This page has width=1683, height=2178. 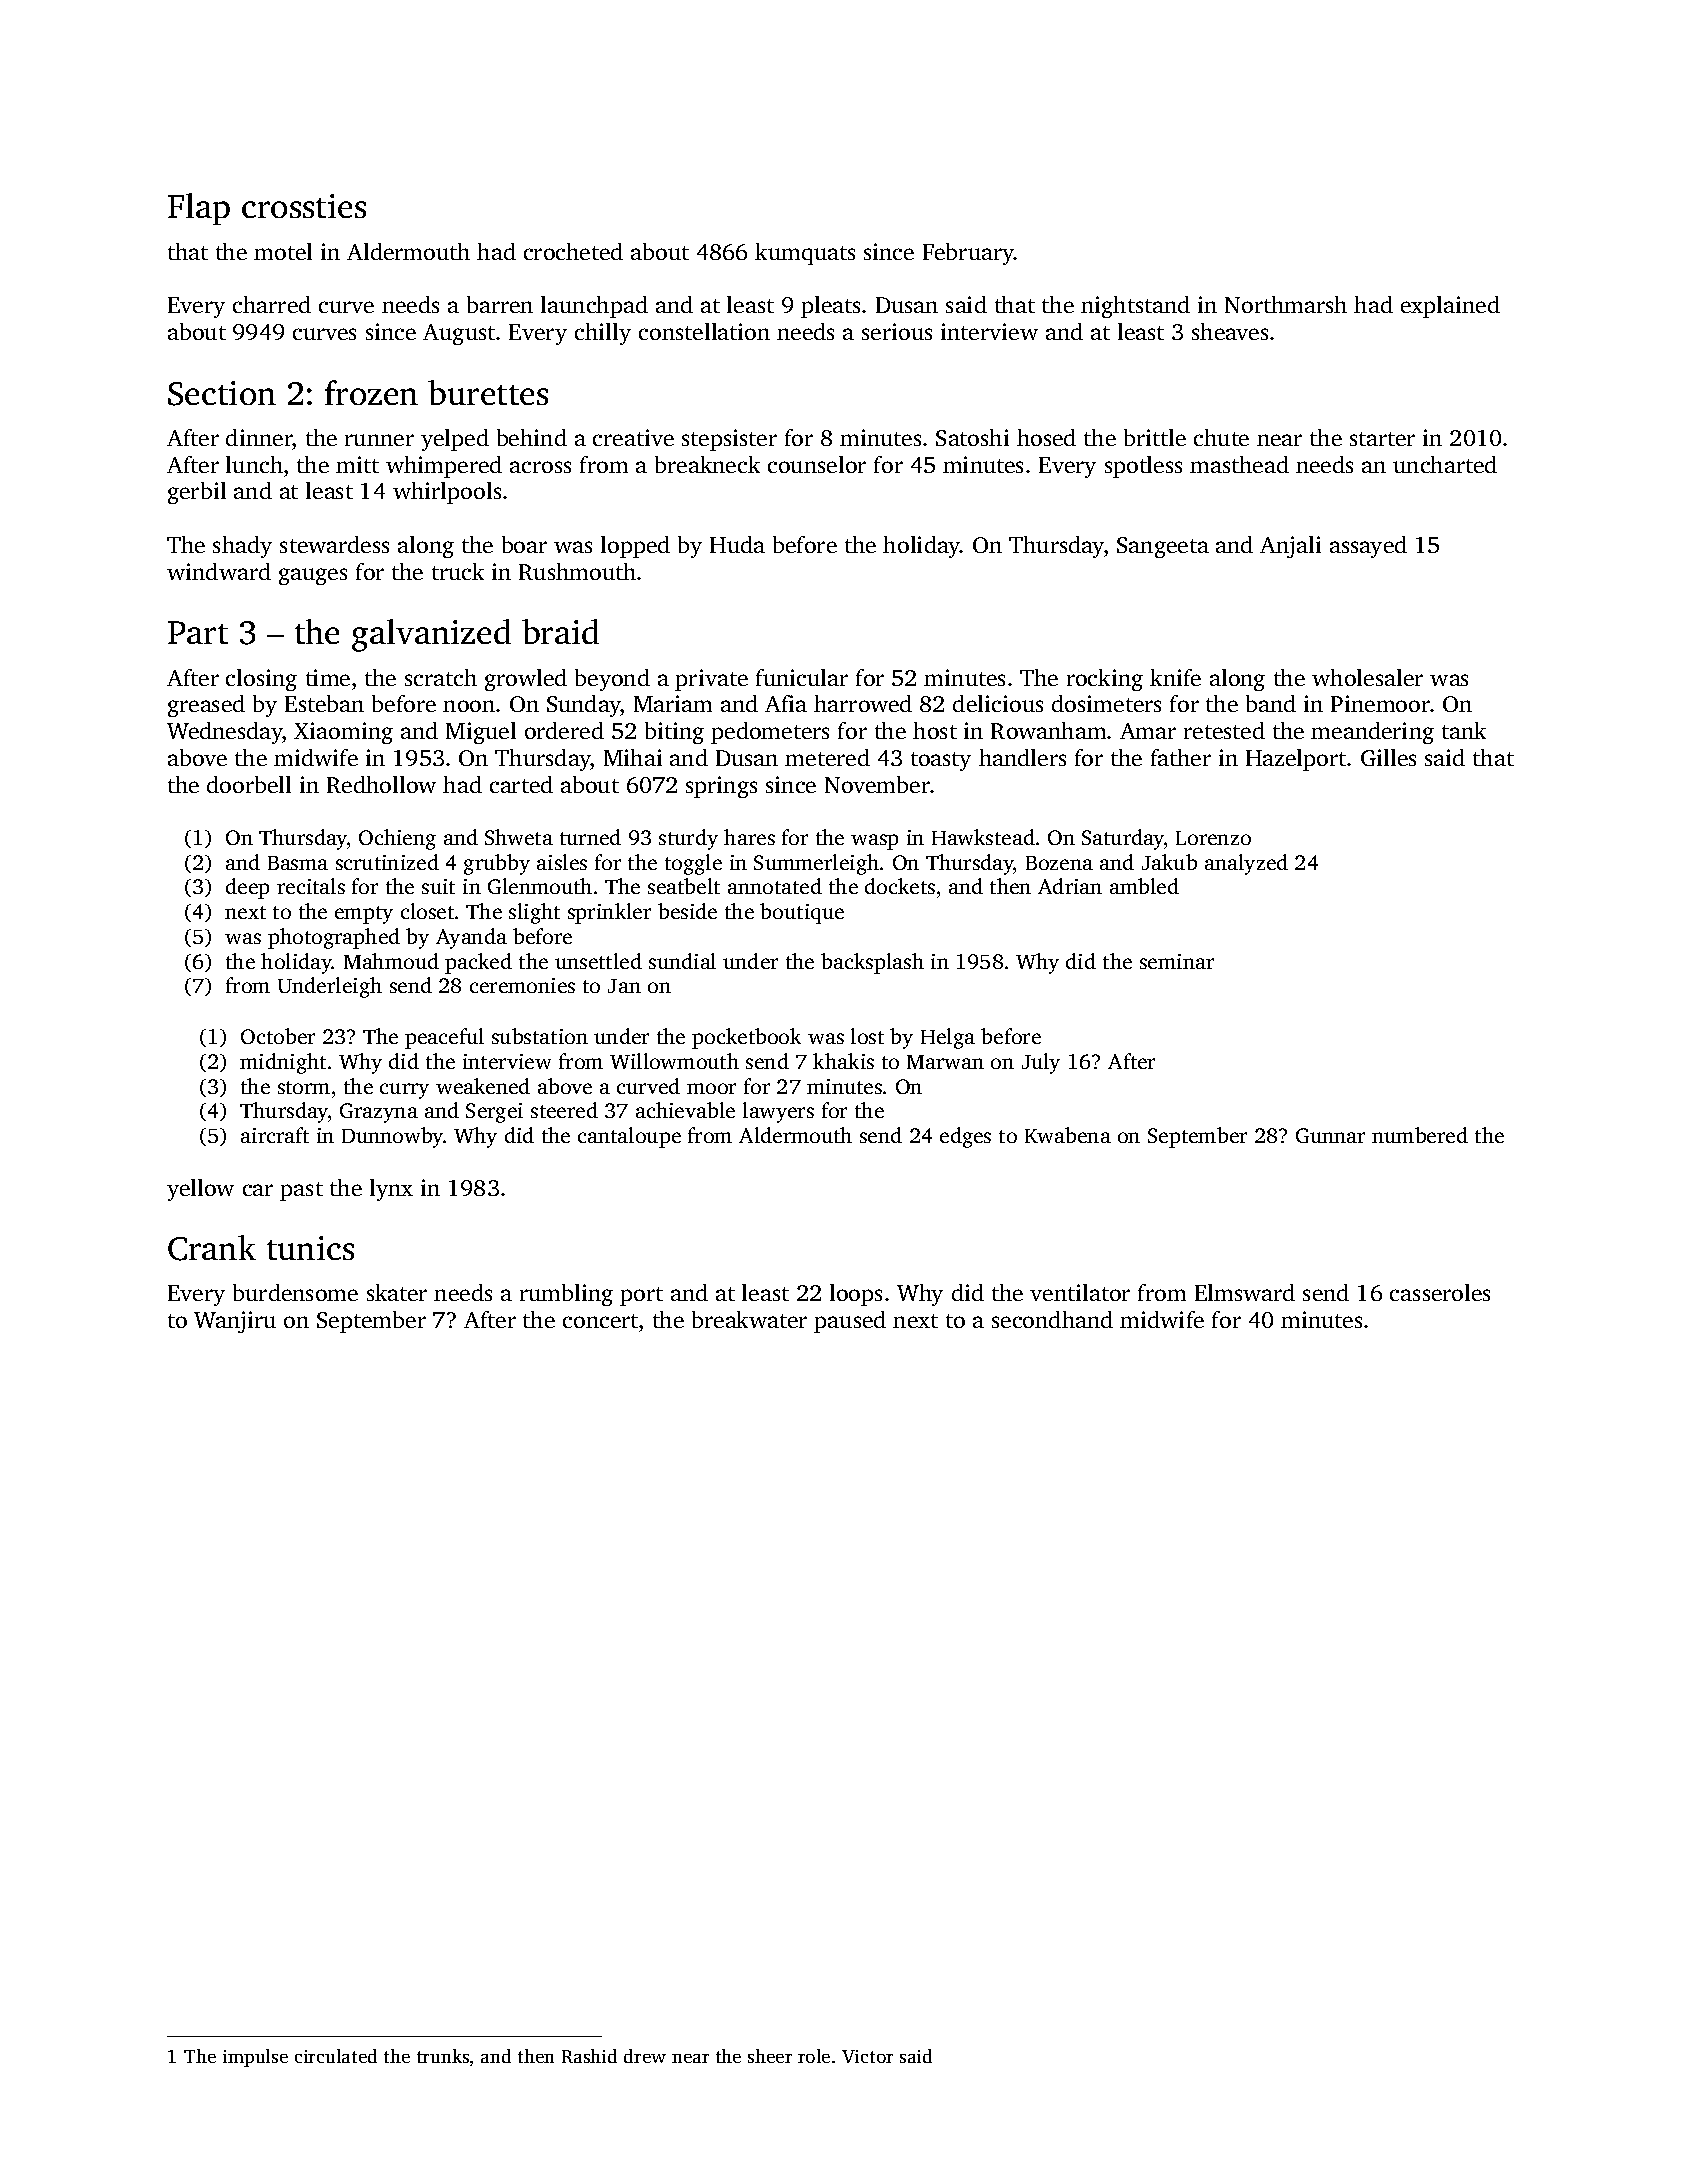 What do you see at coordinates (272, 304) in the page?
I see `charred` at bounding box center [272, 304].
